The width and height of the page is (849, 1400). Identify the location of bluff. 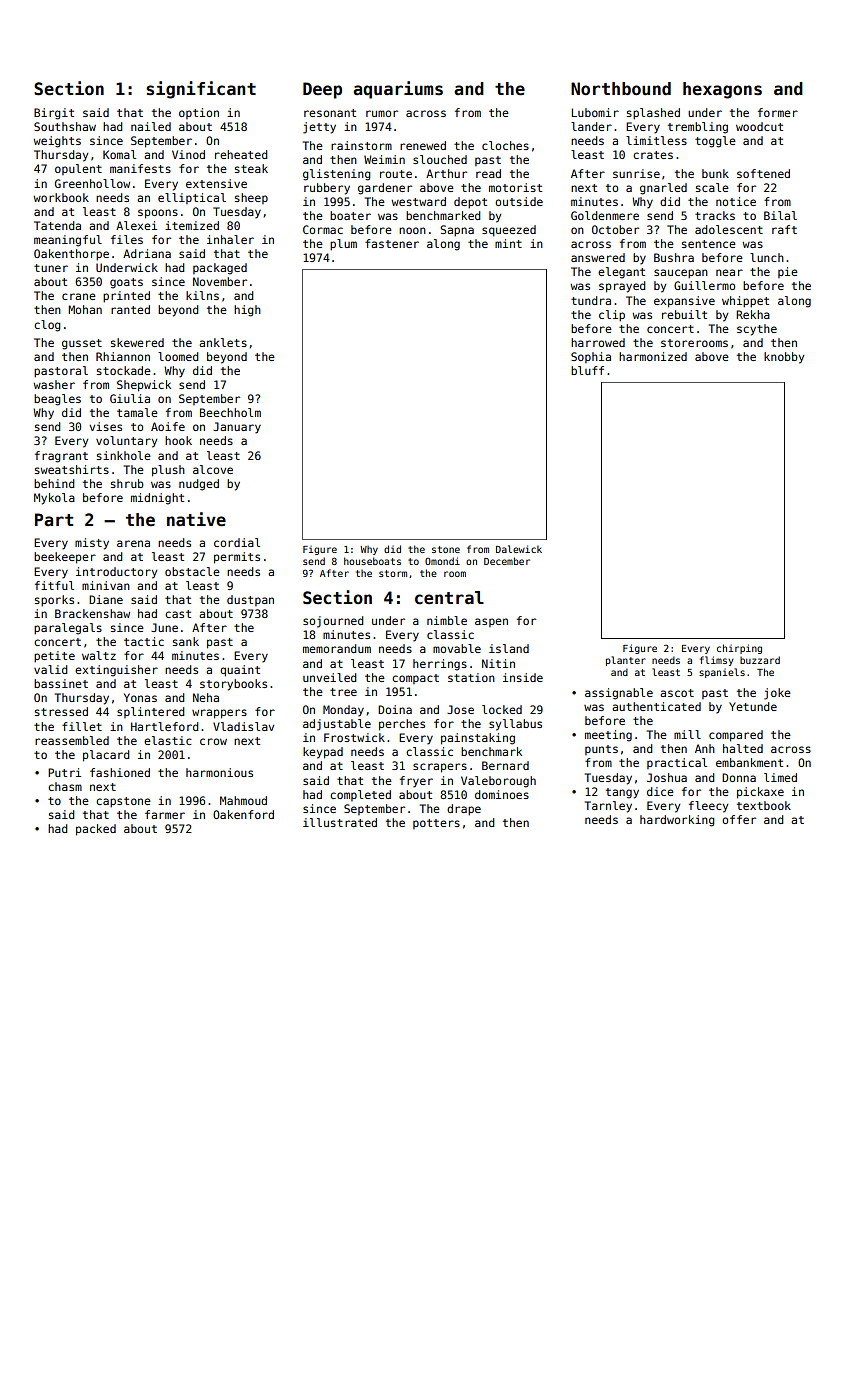
(587, 370).
